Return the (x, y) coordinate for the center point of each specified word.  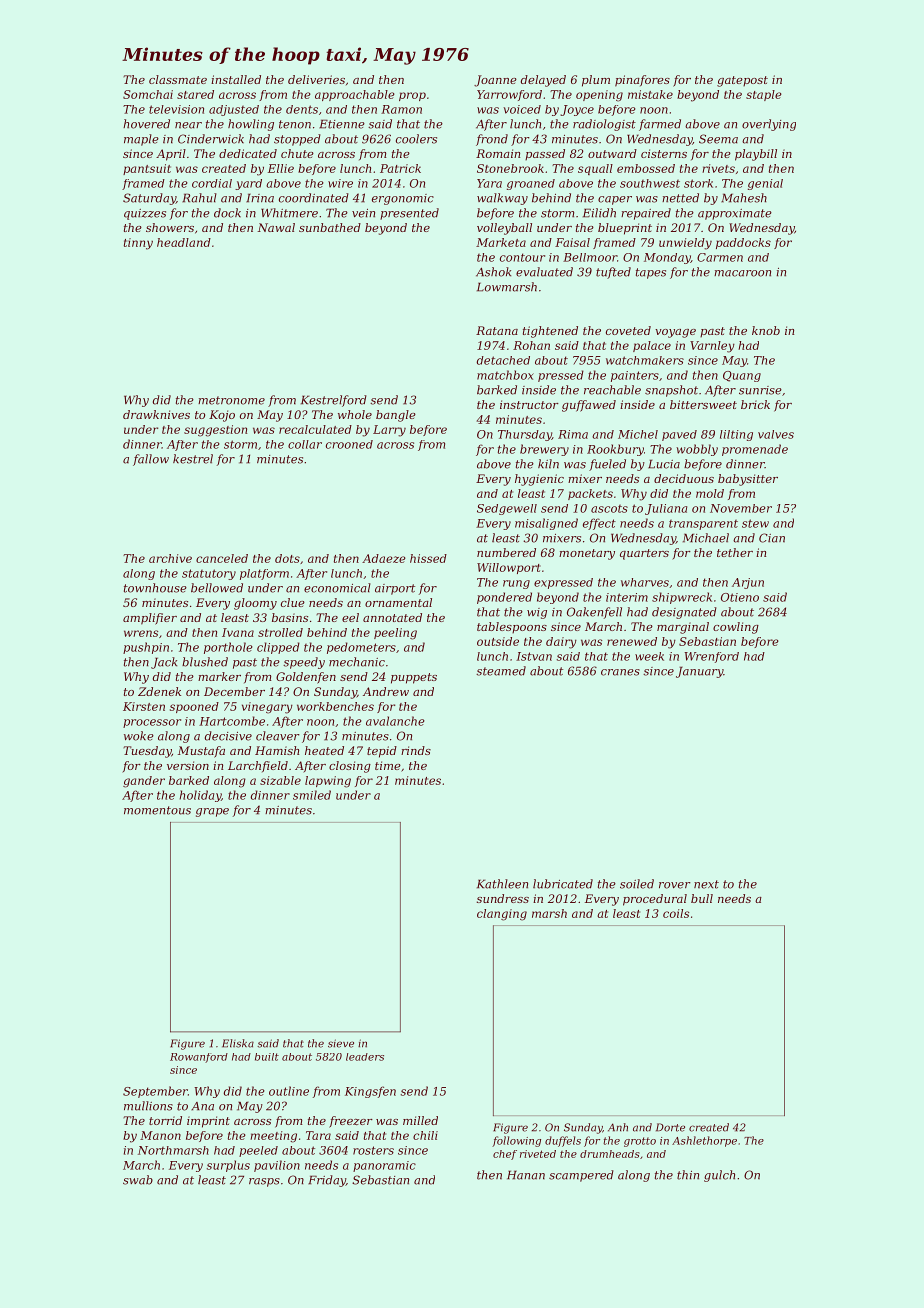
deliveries (316, 79)
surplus (228, 1166)
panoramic (384, 1166)
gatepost (742, 81)
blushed (205, 662)
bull (702, 898)
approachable (355, 95)
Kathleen (502, 884)
